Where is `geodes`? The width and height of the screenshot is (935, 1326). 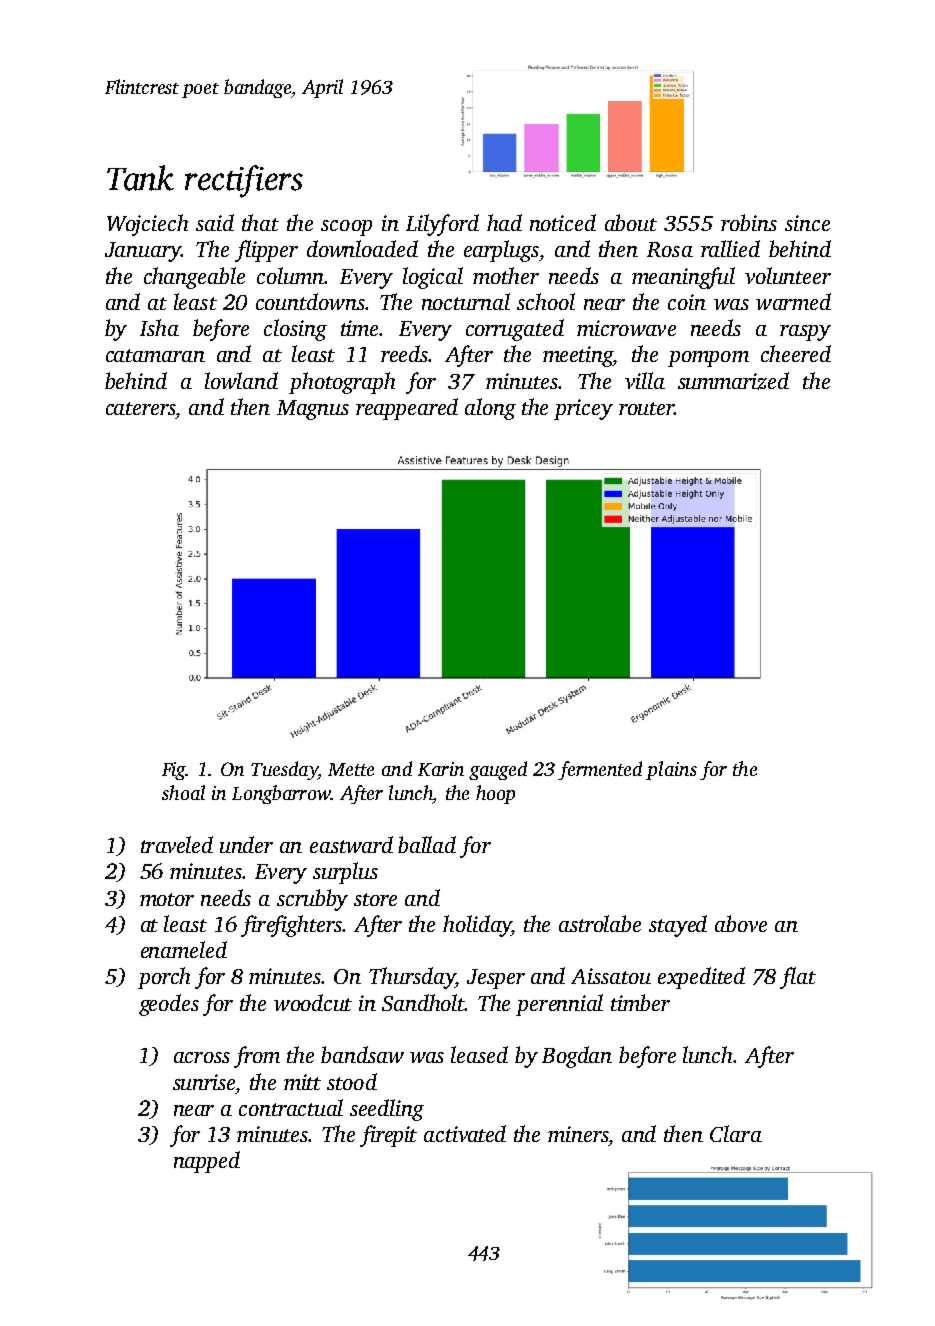
geodes is located at coordinates (169, 1005).
